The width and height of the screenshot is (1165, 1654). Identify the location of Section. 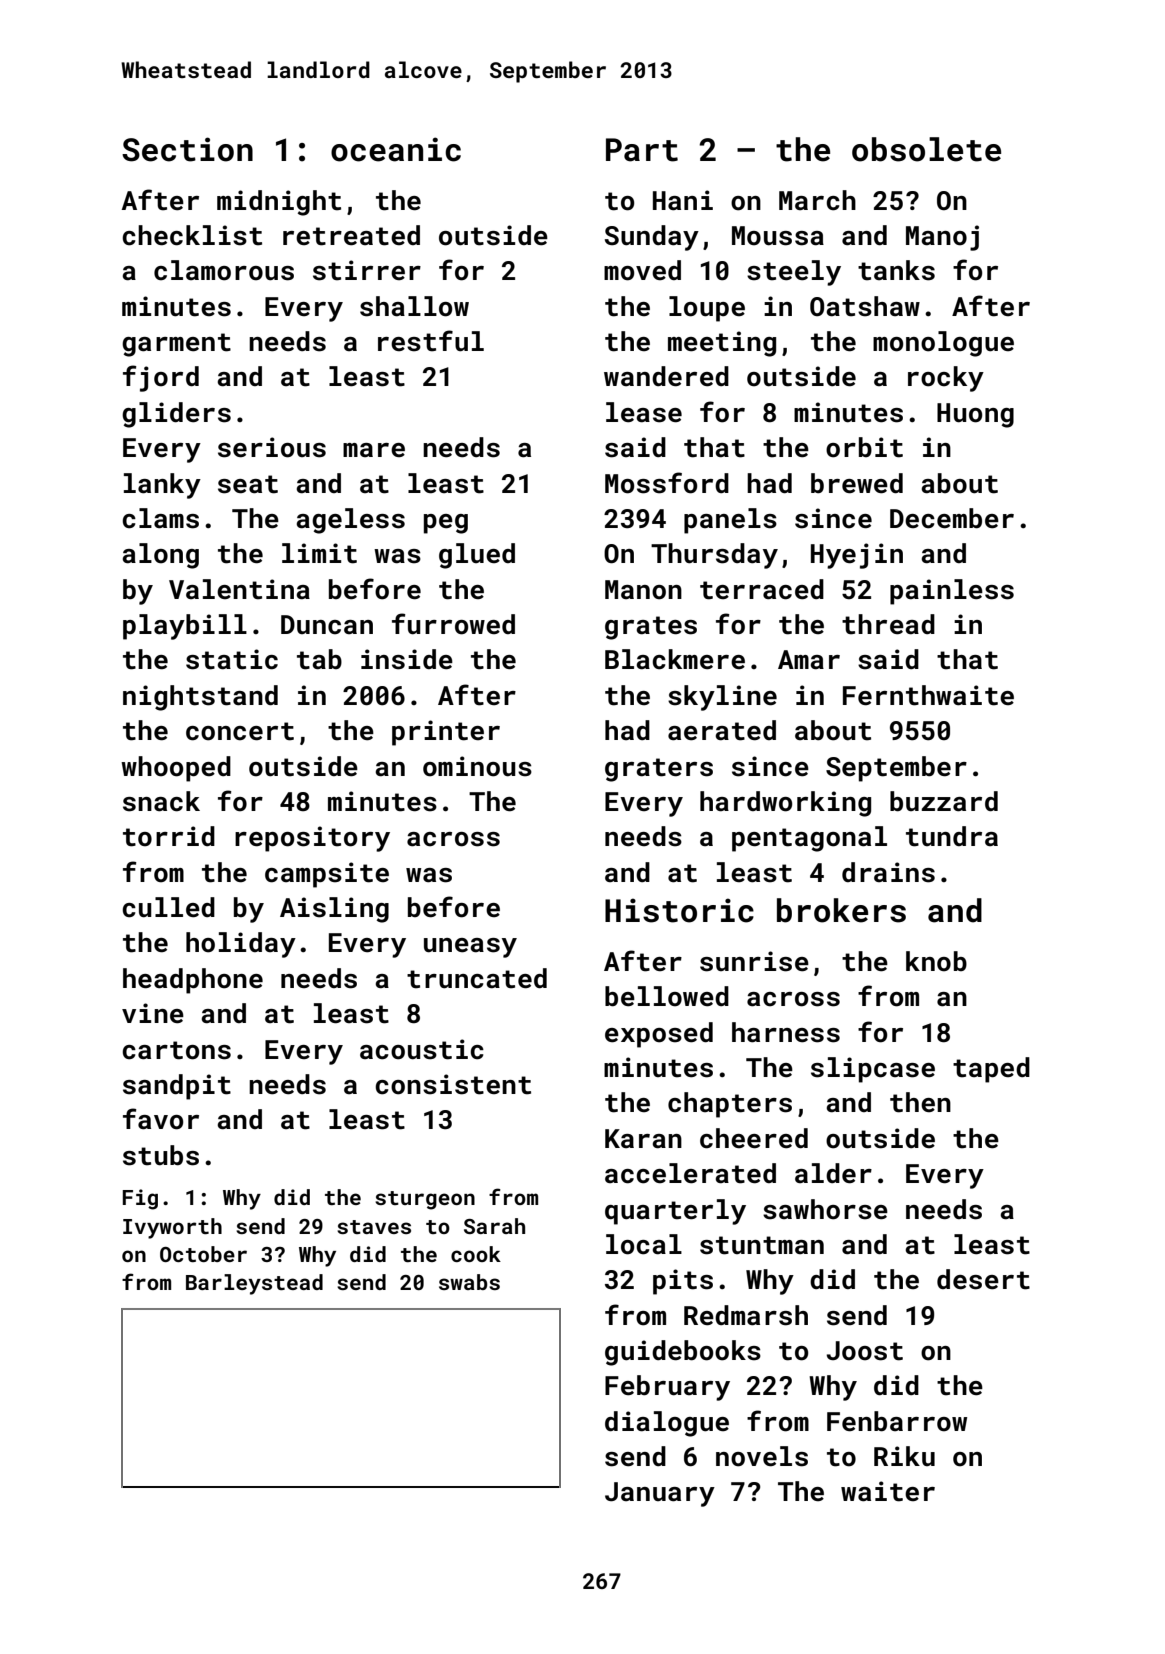
(187, 149).
